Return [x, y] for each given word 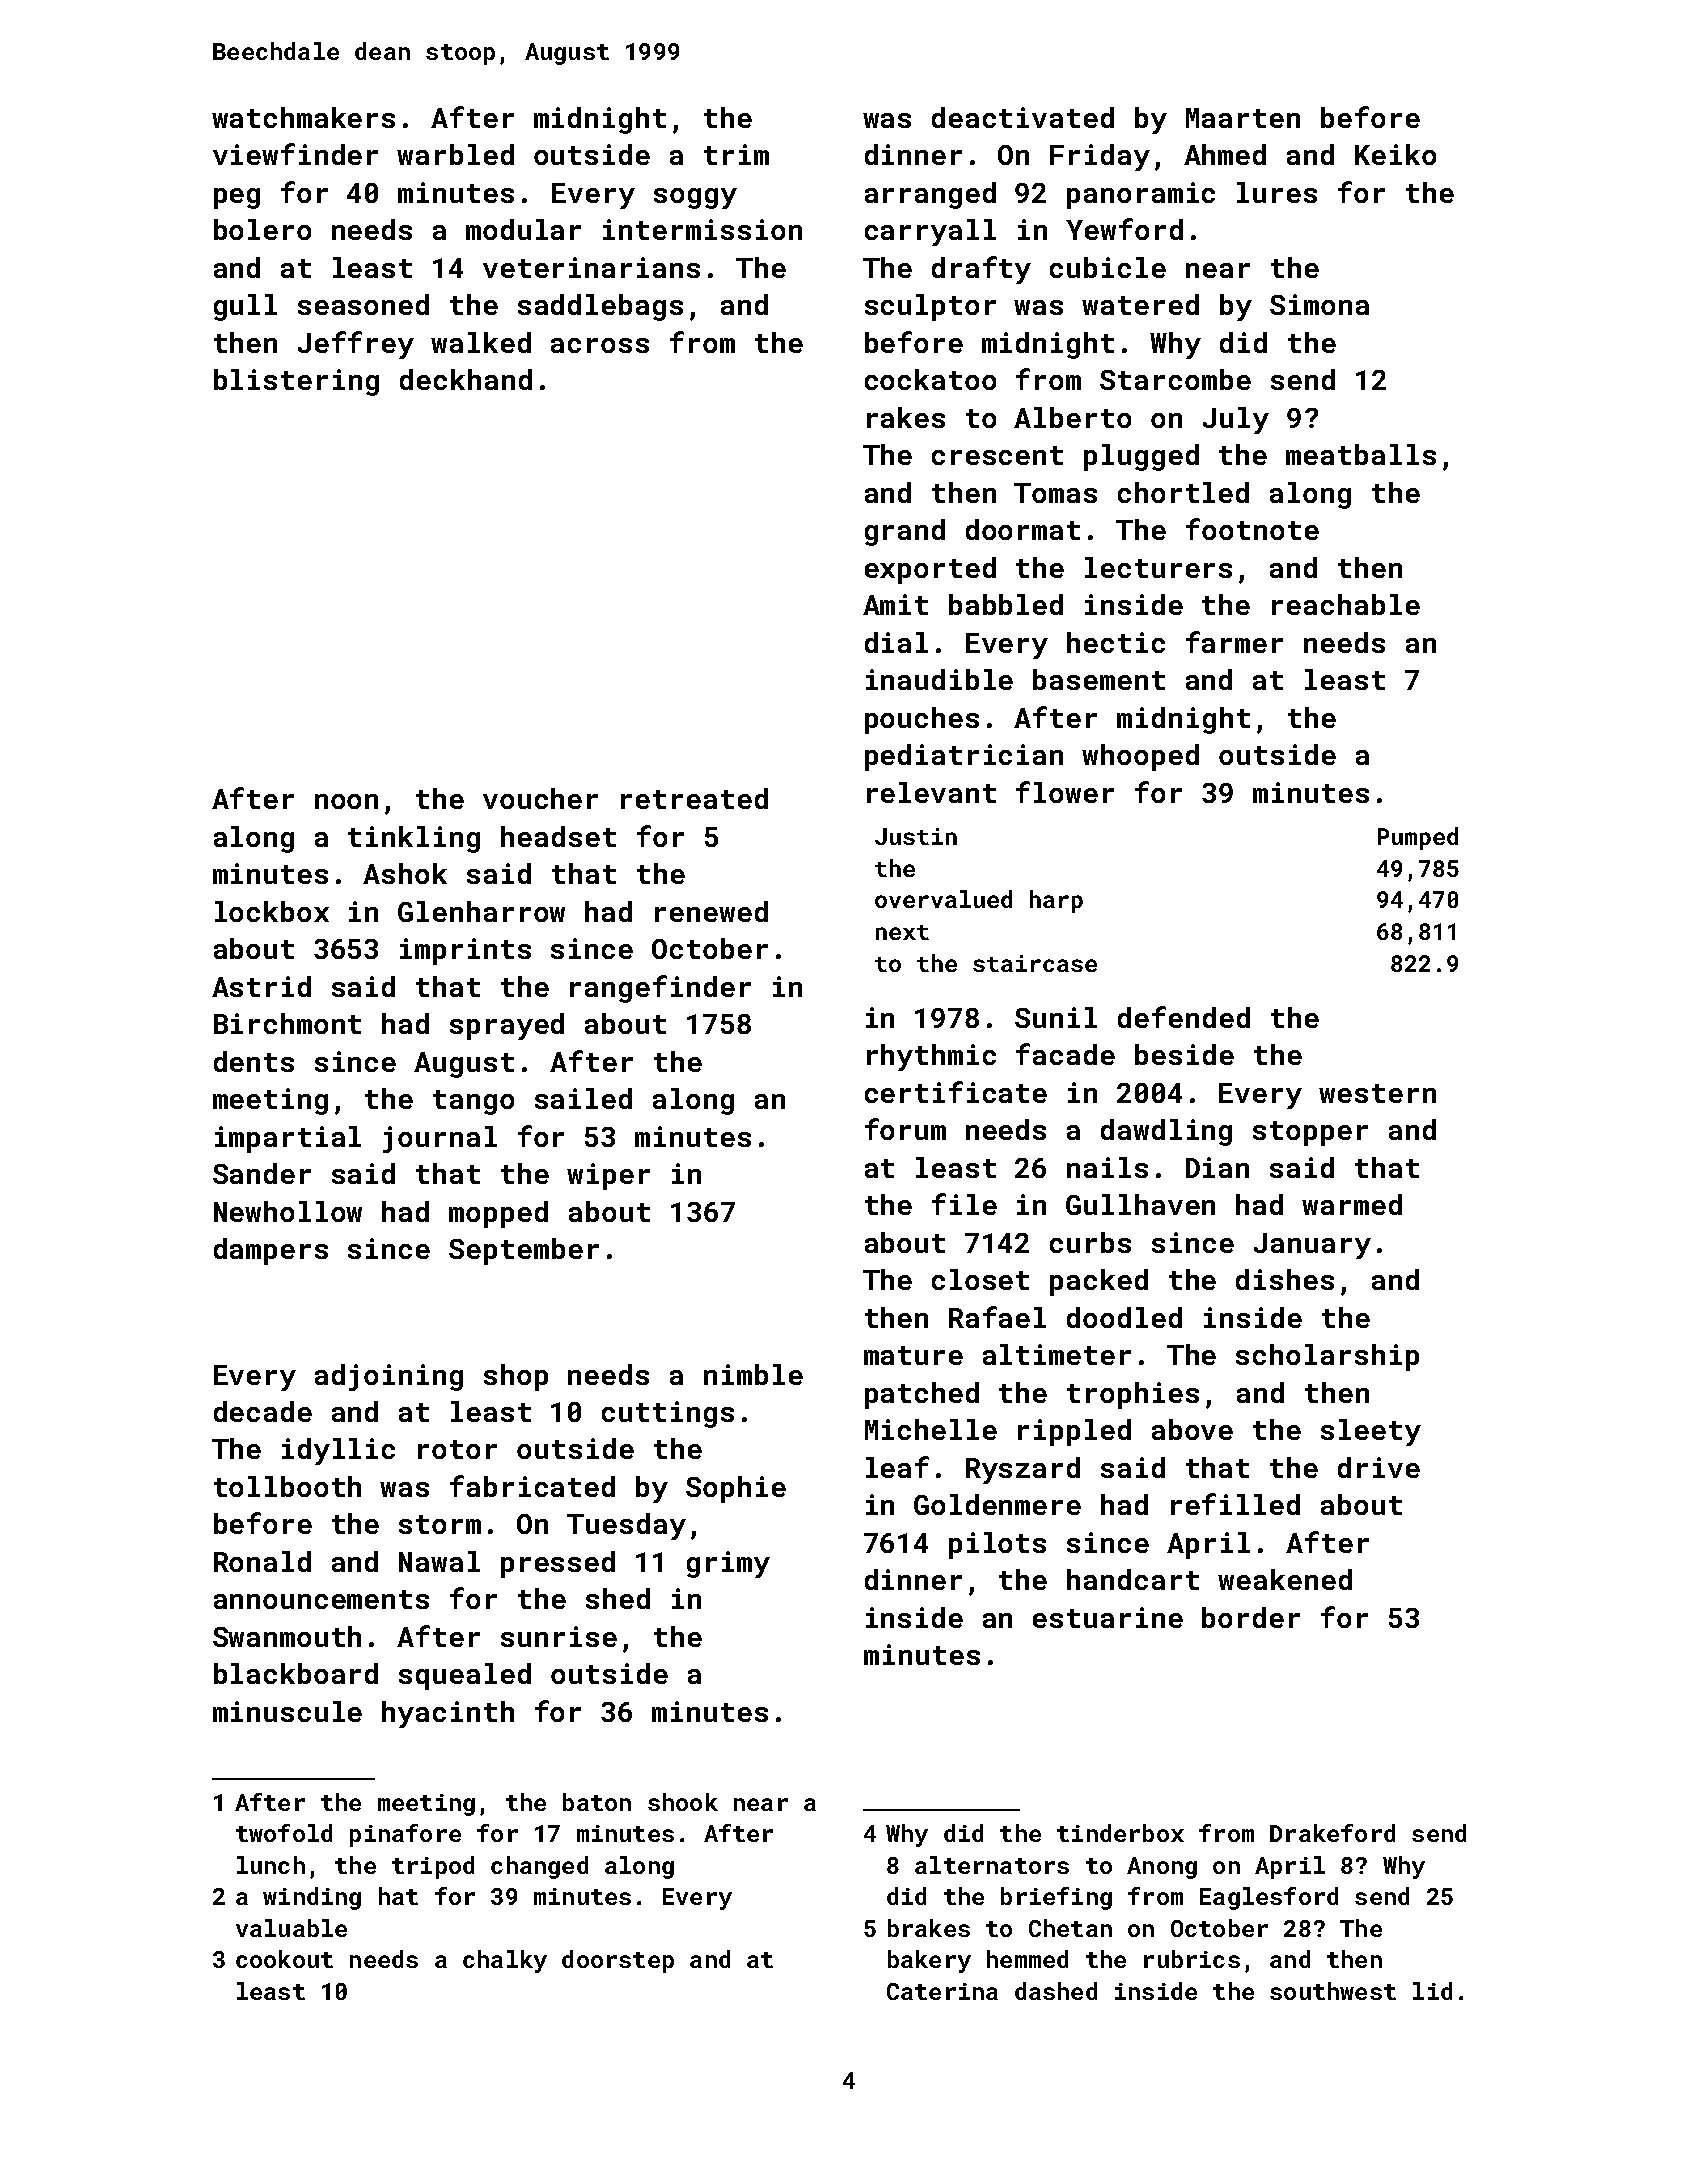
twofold [284, 1833]
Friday [1100, 157]
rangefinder [660, 989]
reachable [1346, 604]
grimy [728, 1564]
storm [440, 1524]
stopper [1310, 1133]
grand [905, 532]
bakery [929, 1961]
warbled [455, 154]
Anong [1162, 1868]
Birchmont [287, 1023]
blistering [296, 382]
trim [736, 154]
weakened [1285, 1579]
